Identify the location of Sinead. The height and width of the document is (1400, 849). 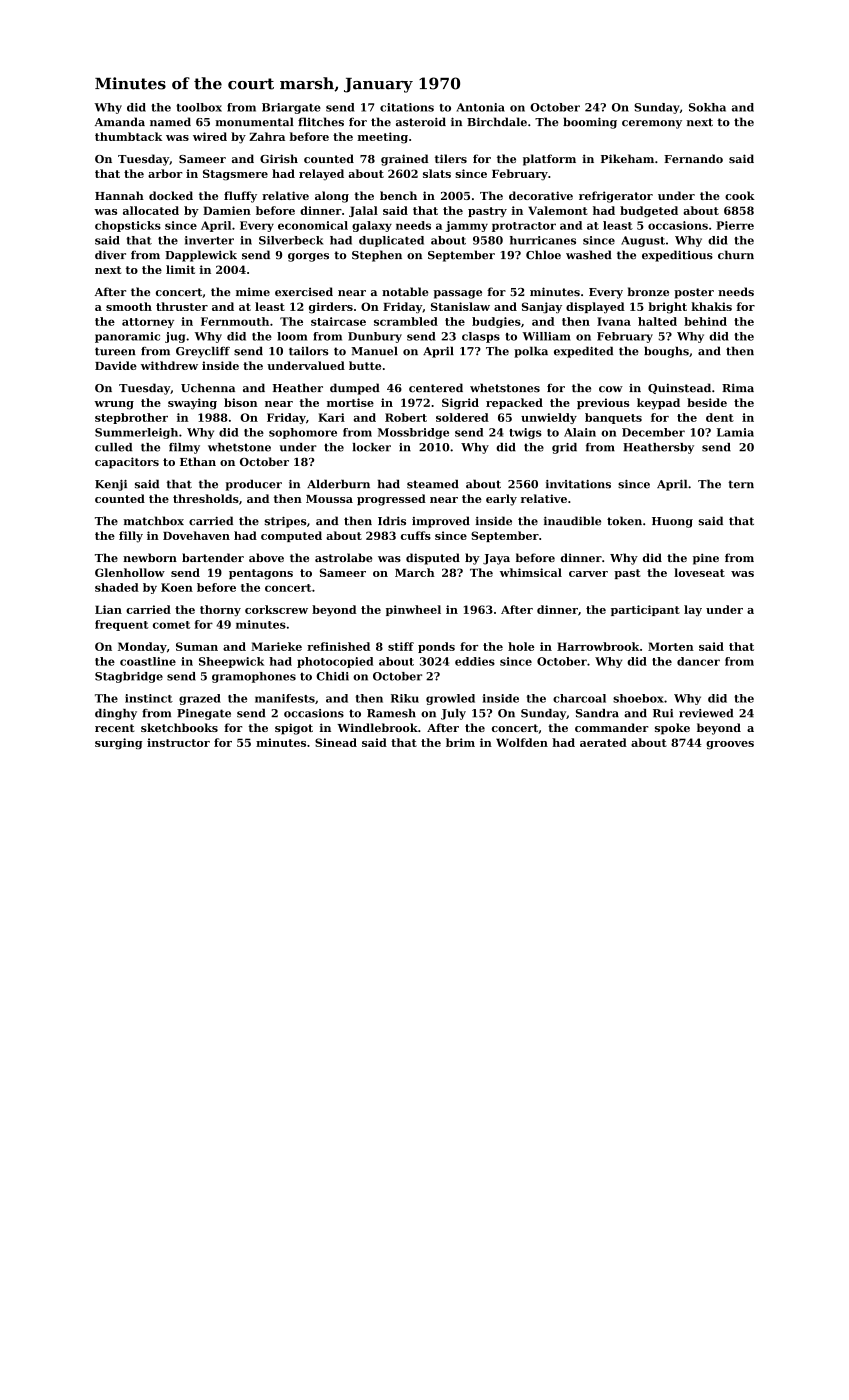
(336, 742).
